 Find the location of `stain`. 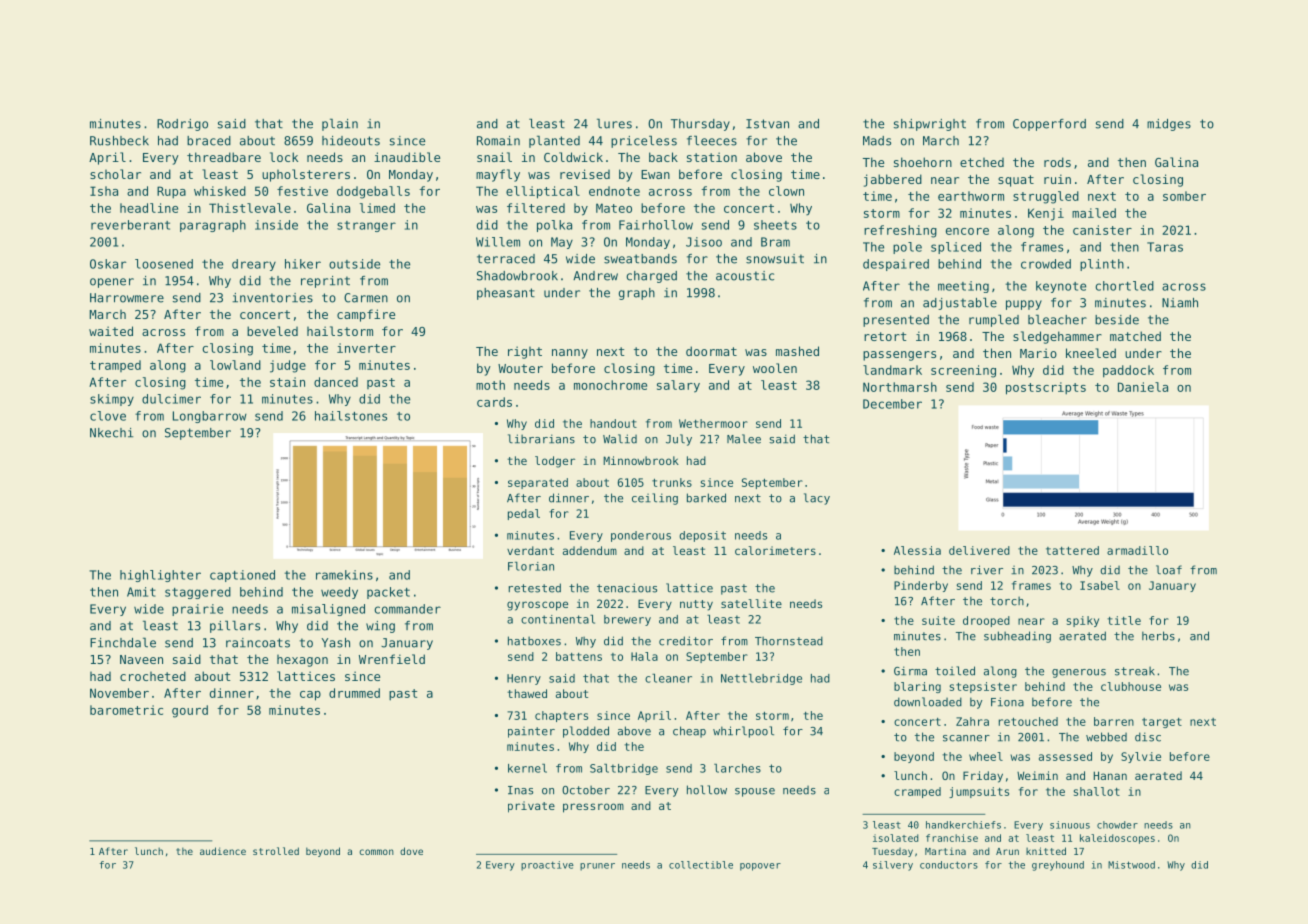

stain is located at coordinates (287, 382).
